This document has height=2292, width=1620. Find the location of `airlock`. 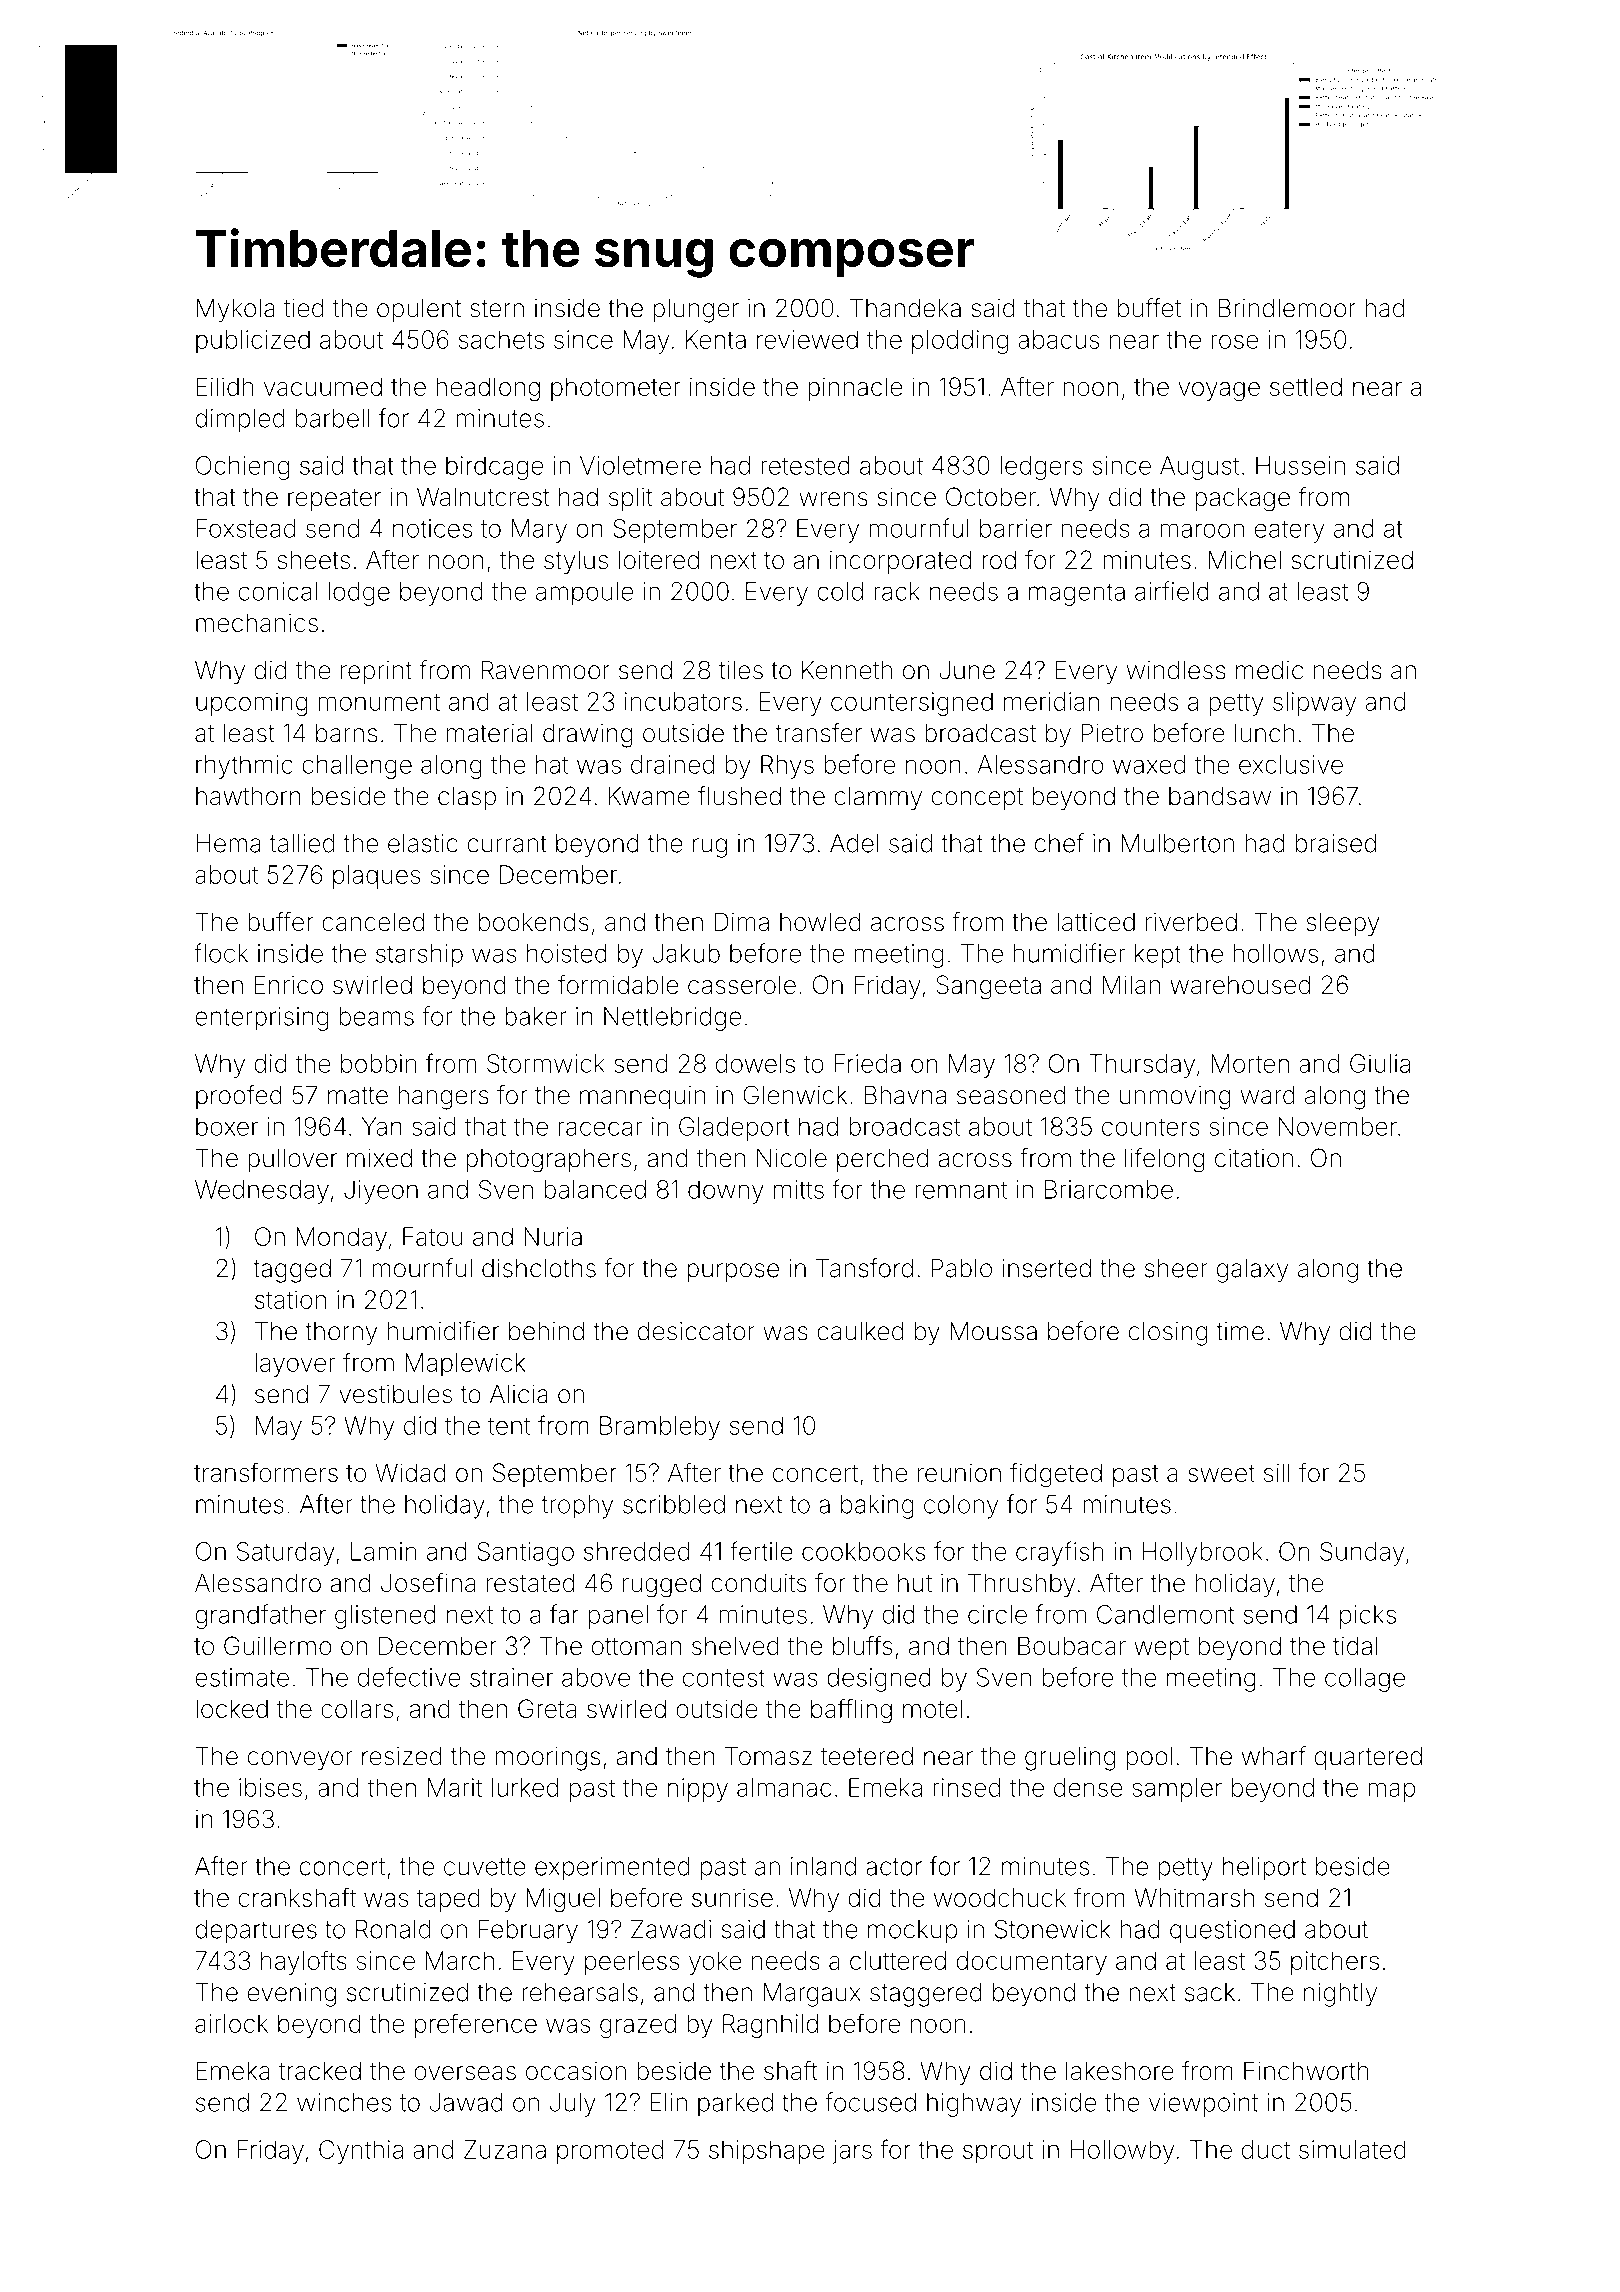

airlock is located at coordinates (231, 2023).
